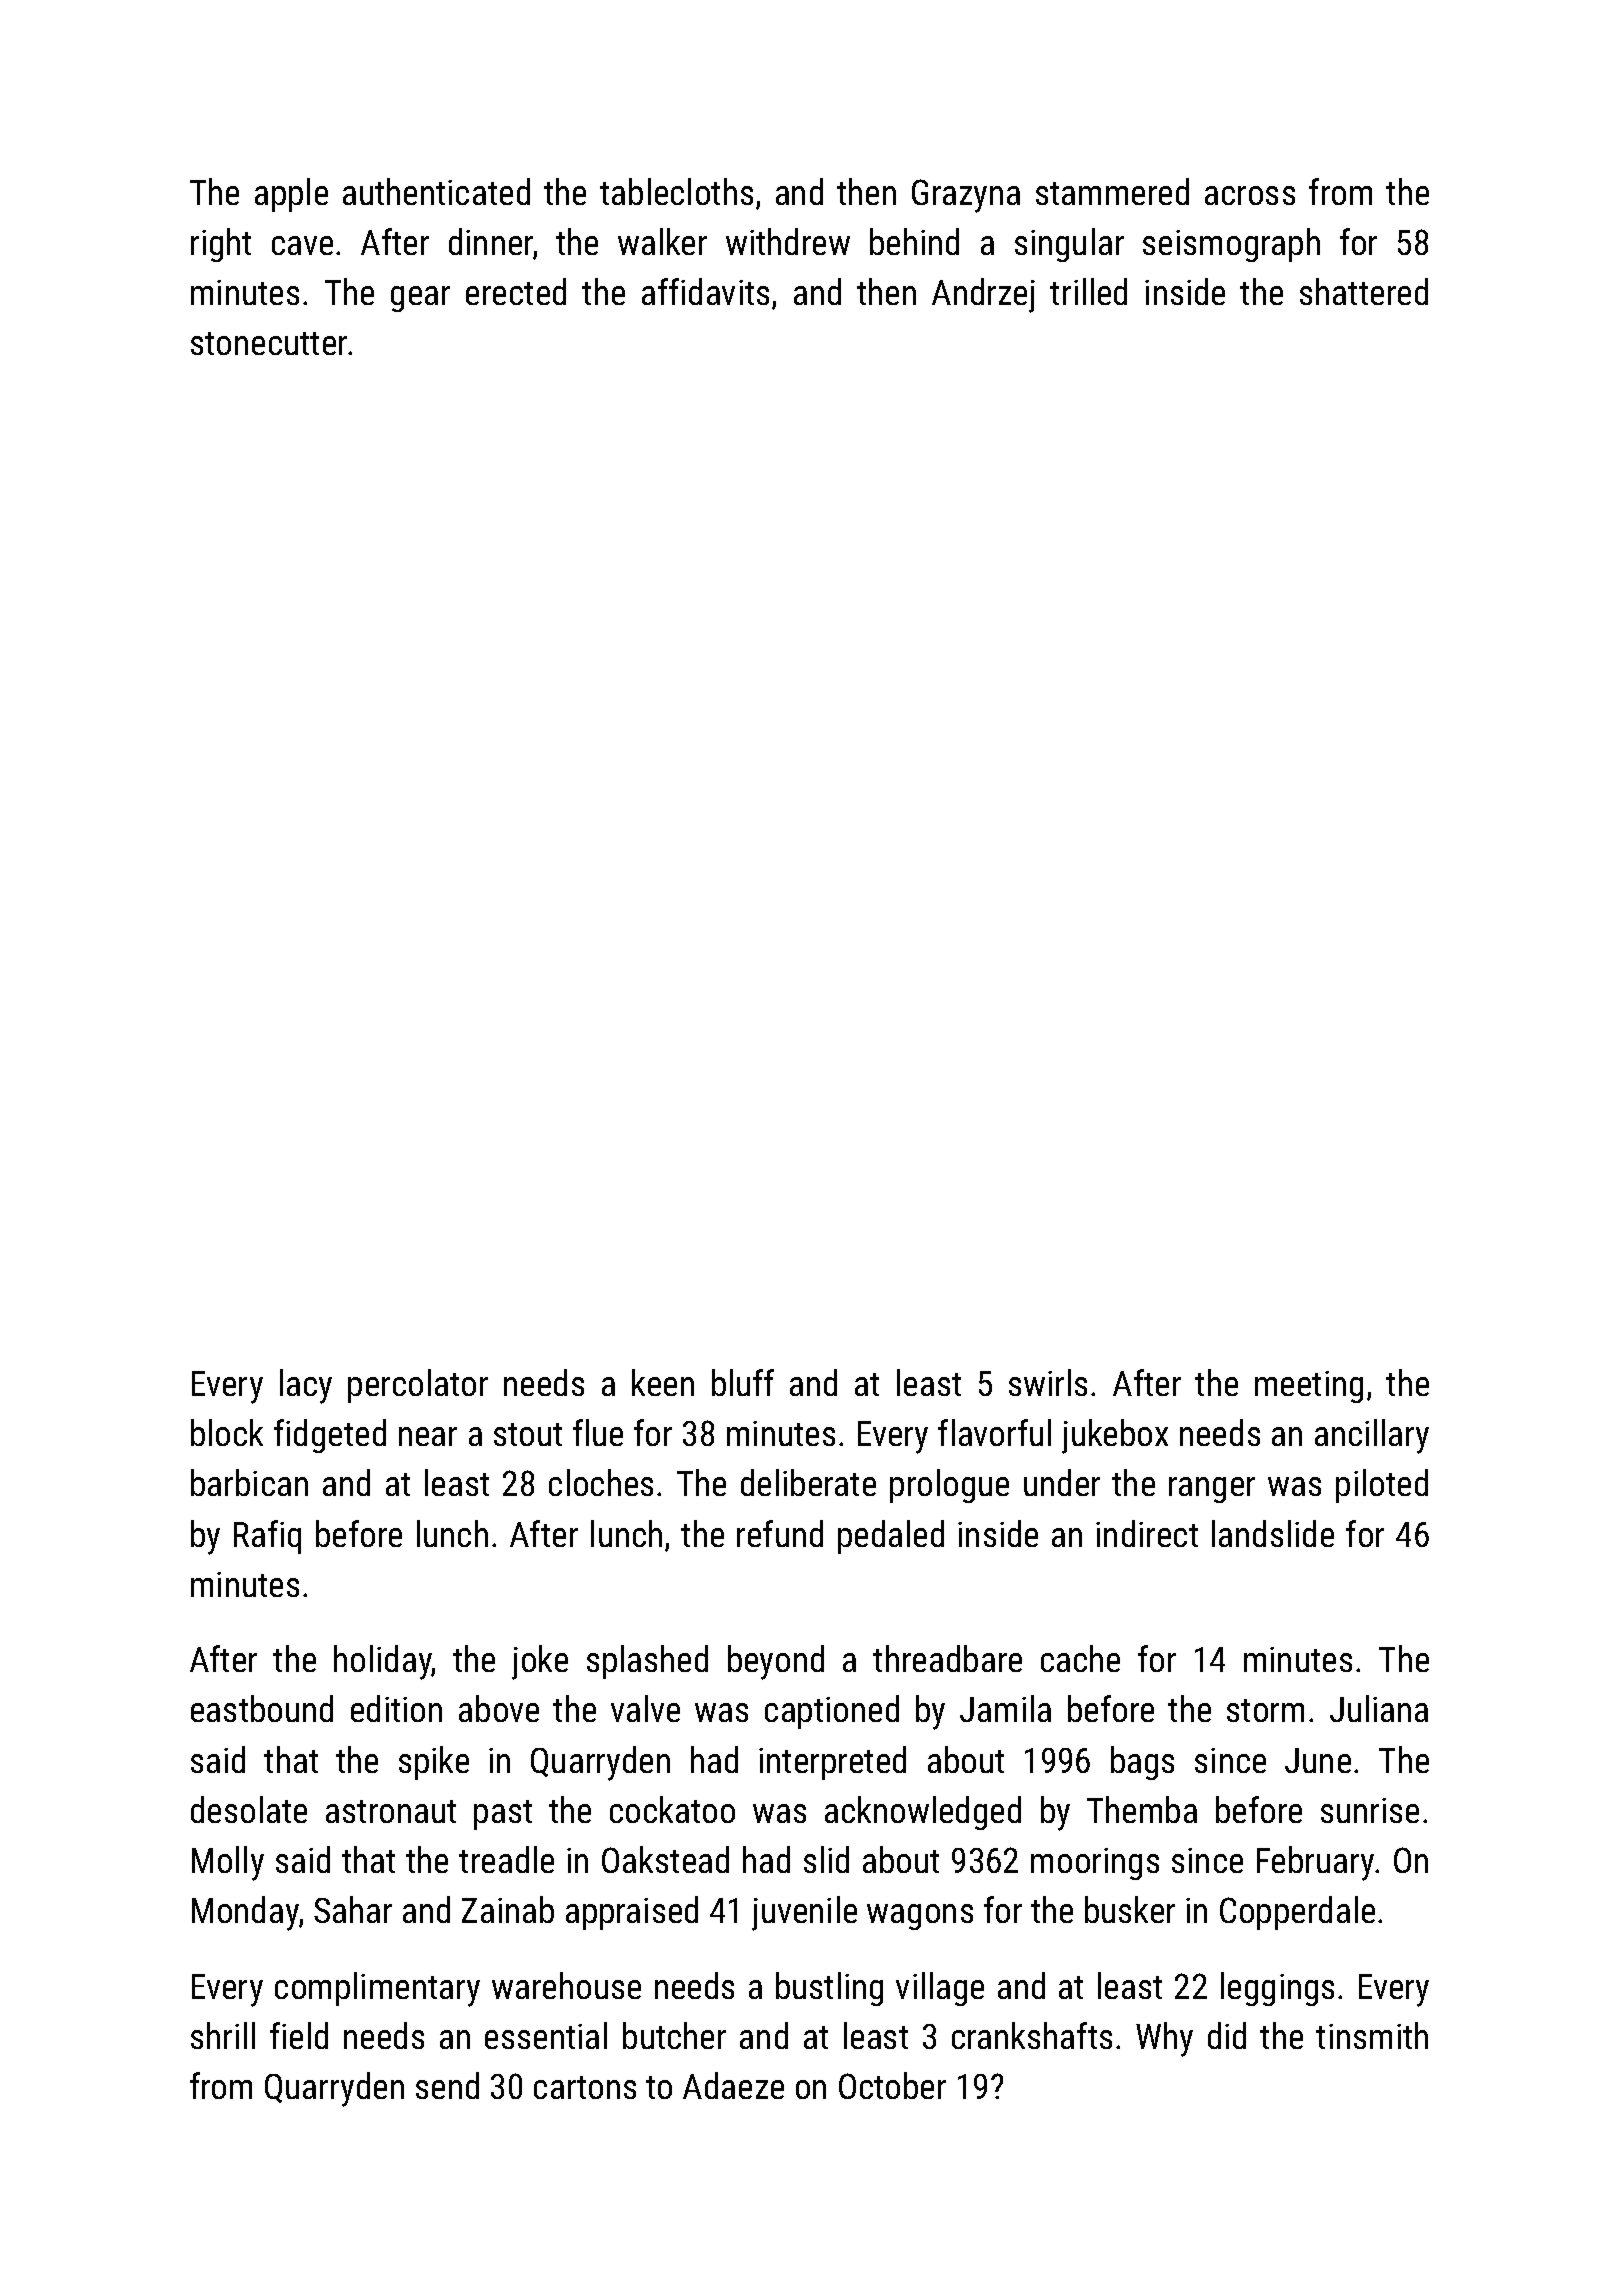  I want to click on affidavits, so click(705, 291).
